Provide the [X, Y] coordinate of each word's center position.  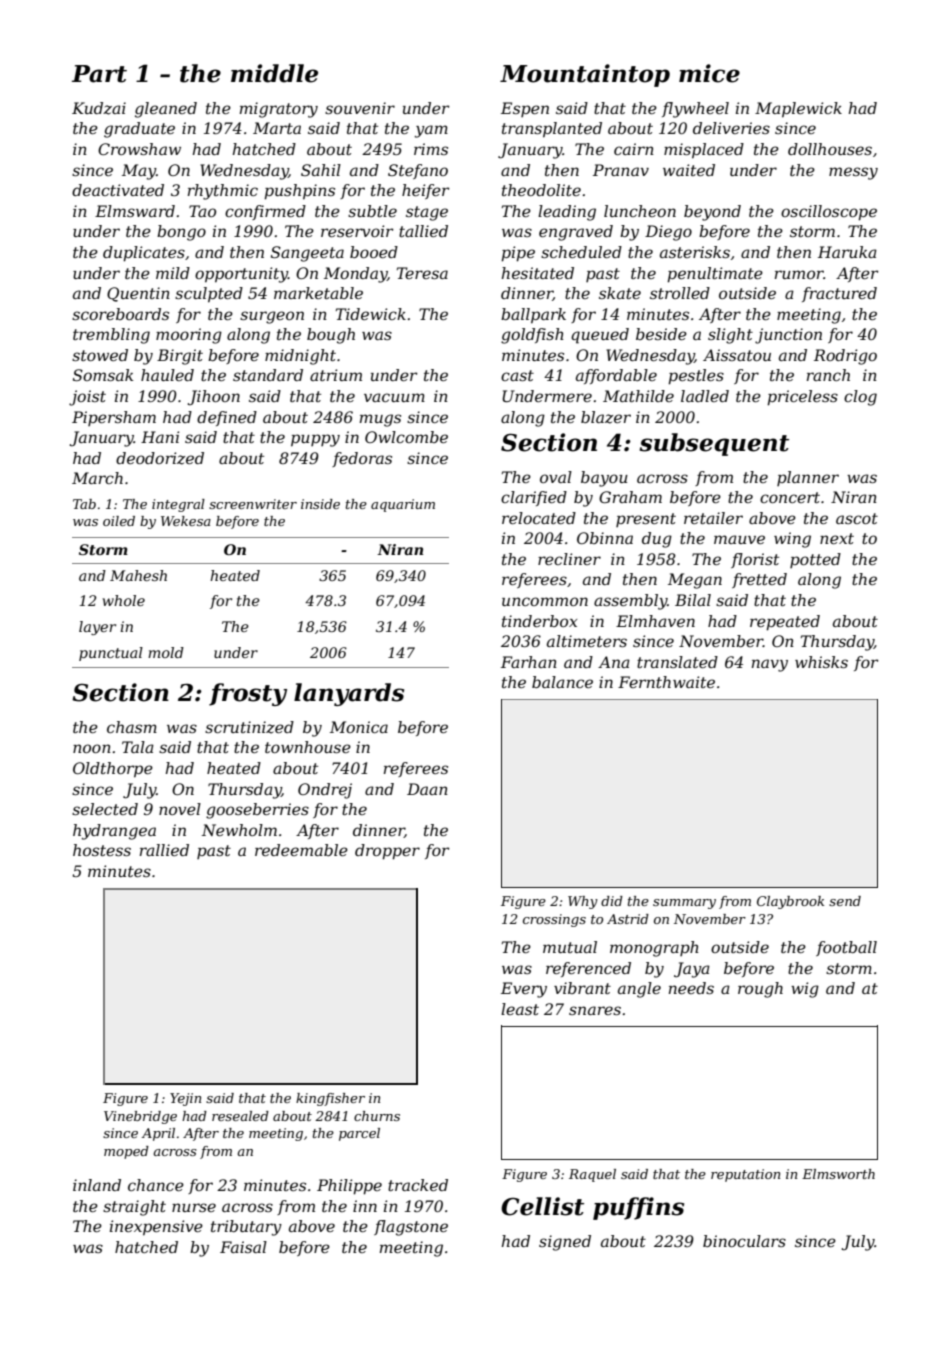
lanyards [349, 694]
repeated [785, 623]
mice [709, 73]
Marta [277, 128]
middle [274, 73]
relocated [539, 518]
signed [565, 1243]
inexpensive [156, 1228]
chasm [132, 727]
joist [87, 398]
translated [677, 662]
